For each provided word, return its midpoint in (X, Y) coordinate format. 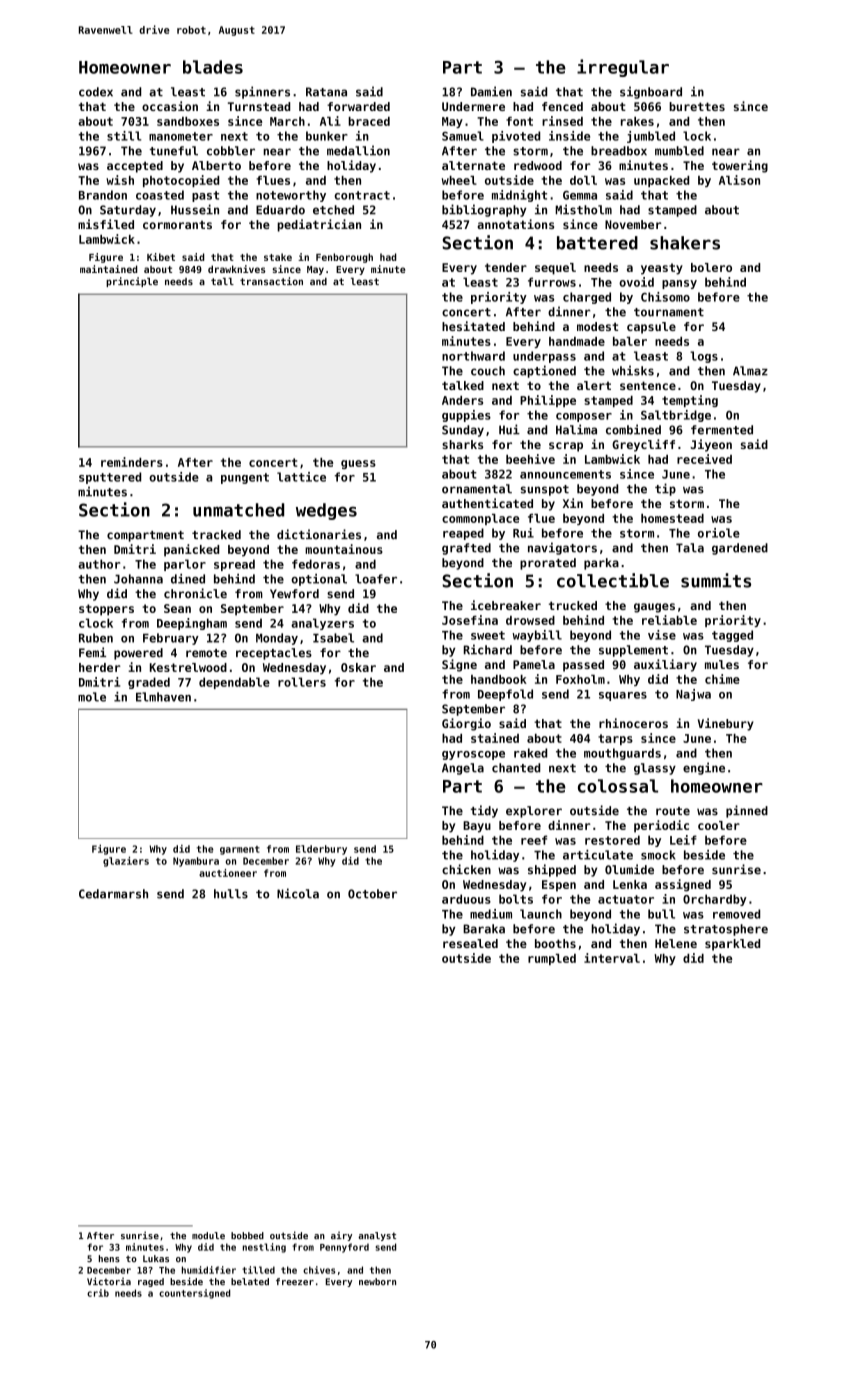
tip (665, 489)
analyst (377, 1236)
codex (96, 92)
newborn (377, 1281)
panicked (191, 550)
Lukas (156, 1258)
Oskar (358, 667)
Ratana (326, 92)
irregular (623, 68)
